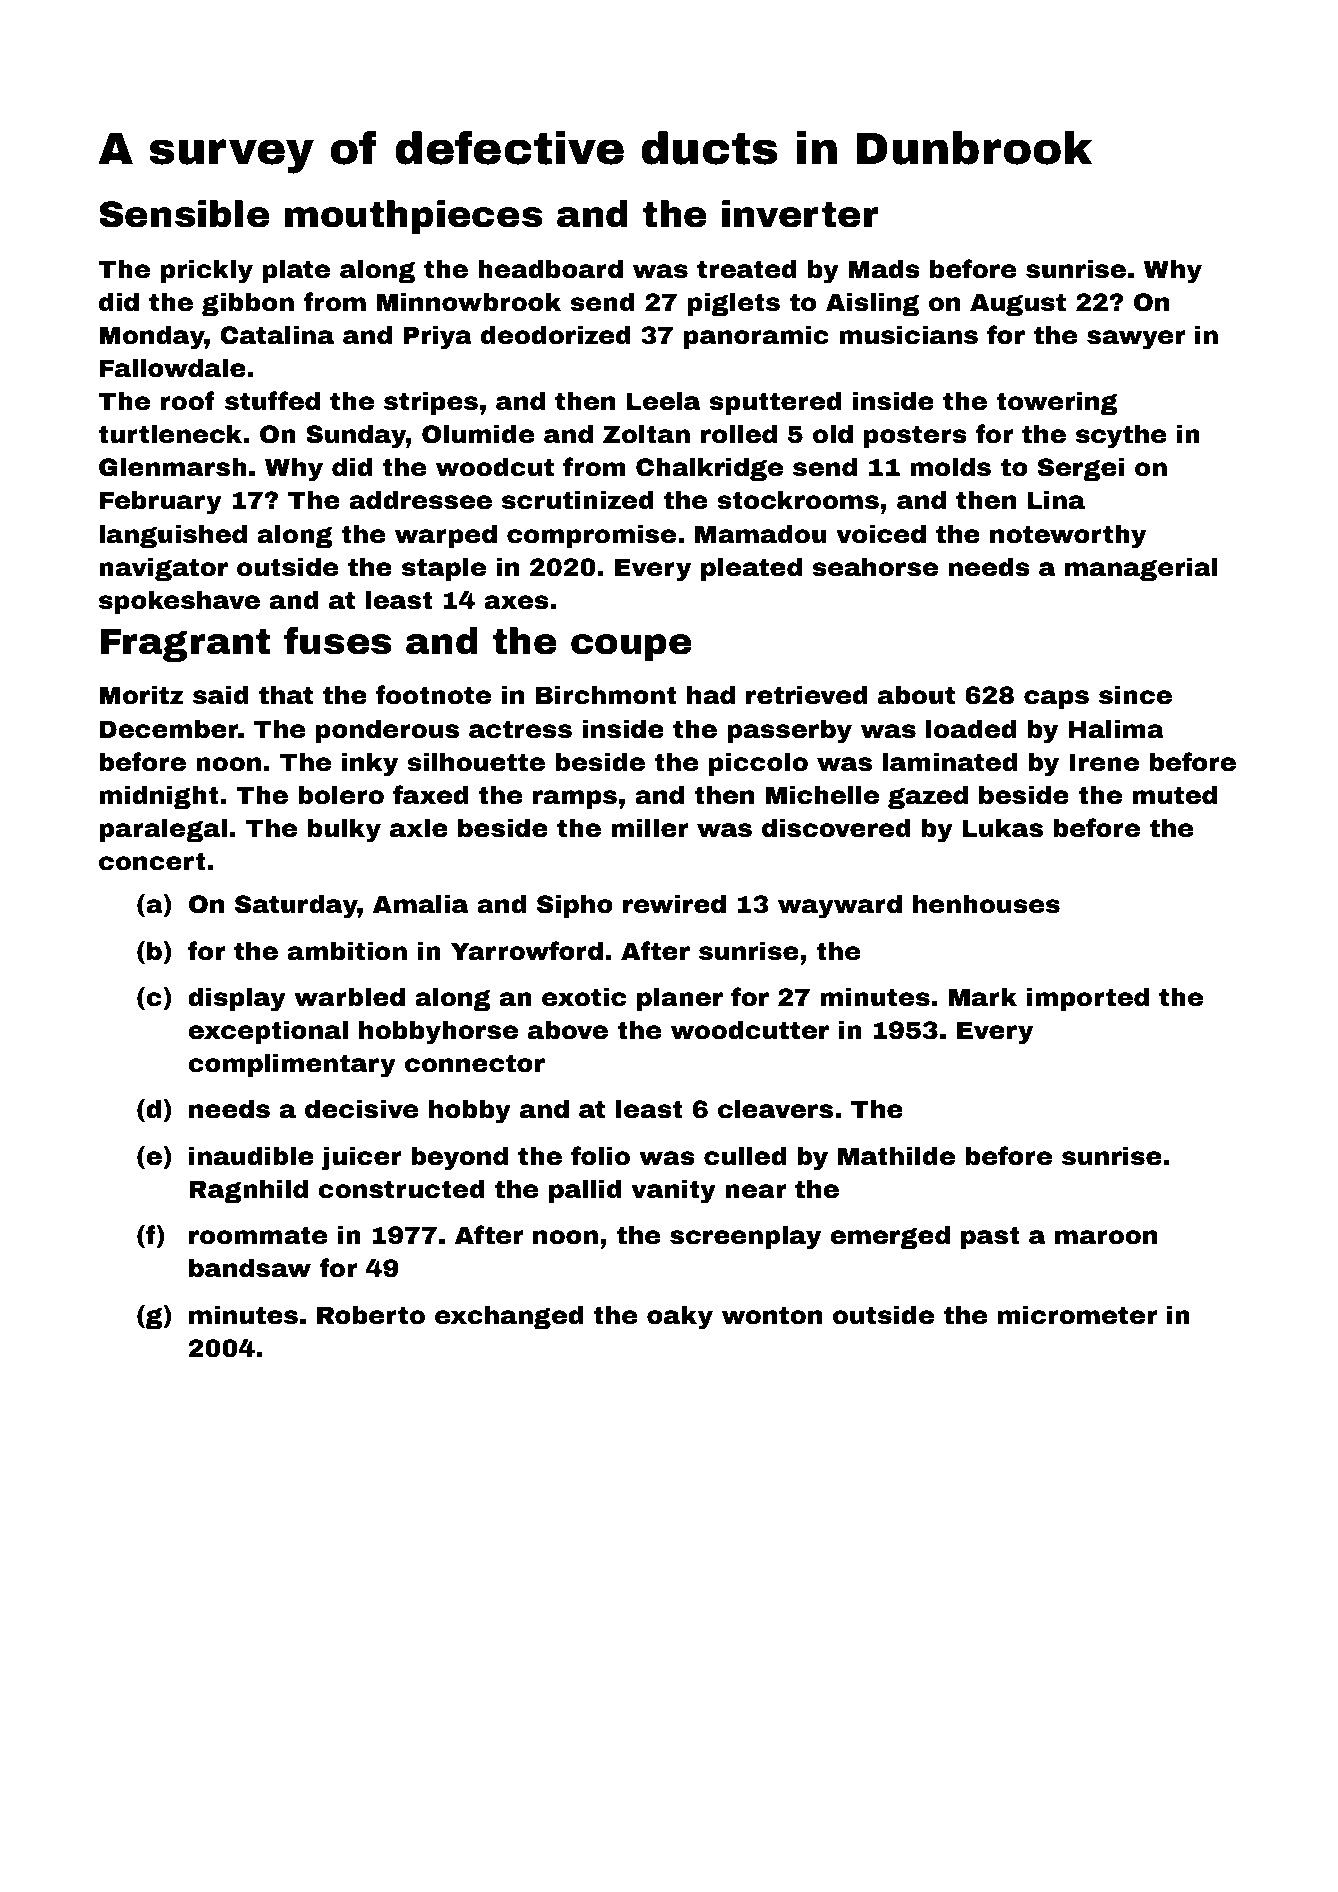  What do you see at coordinates (1018, 305) in the screenshot?
I see `August` at bounding box center [1018, 305].
